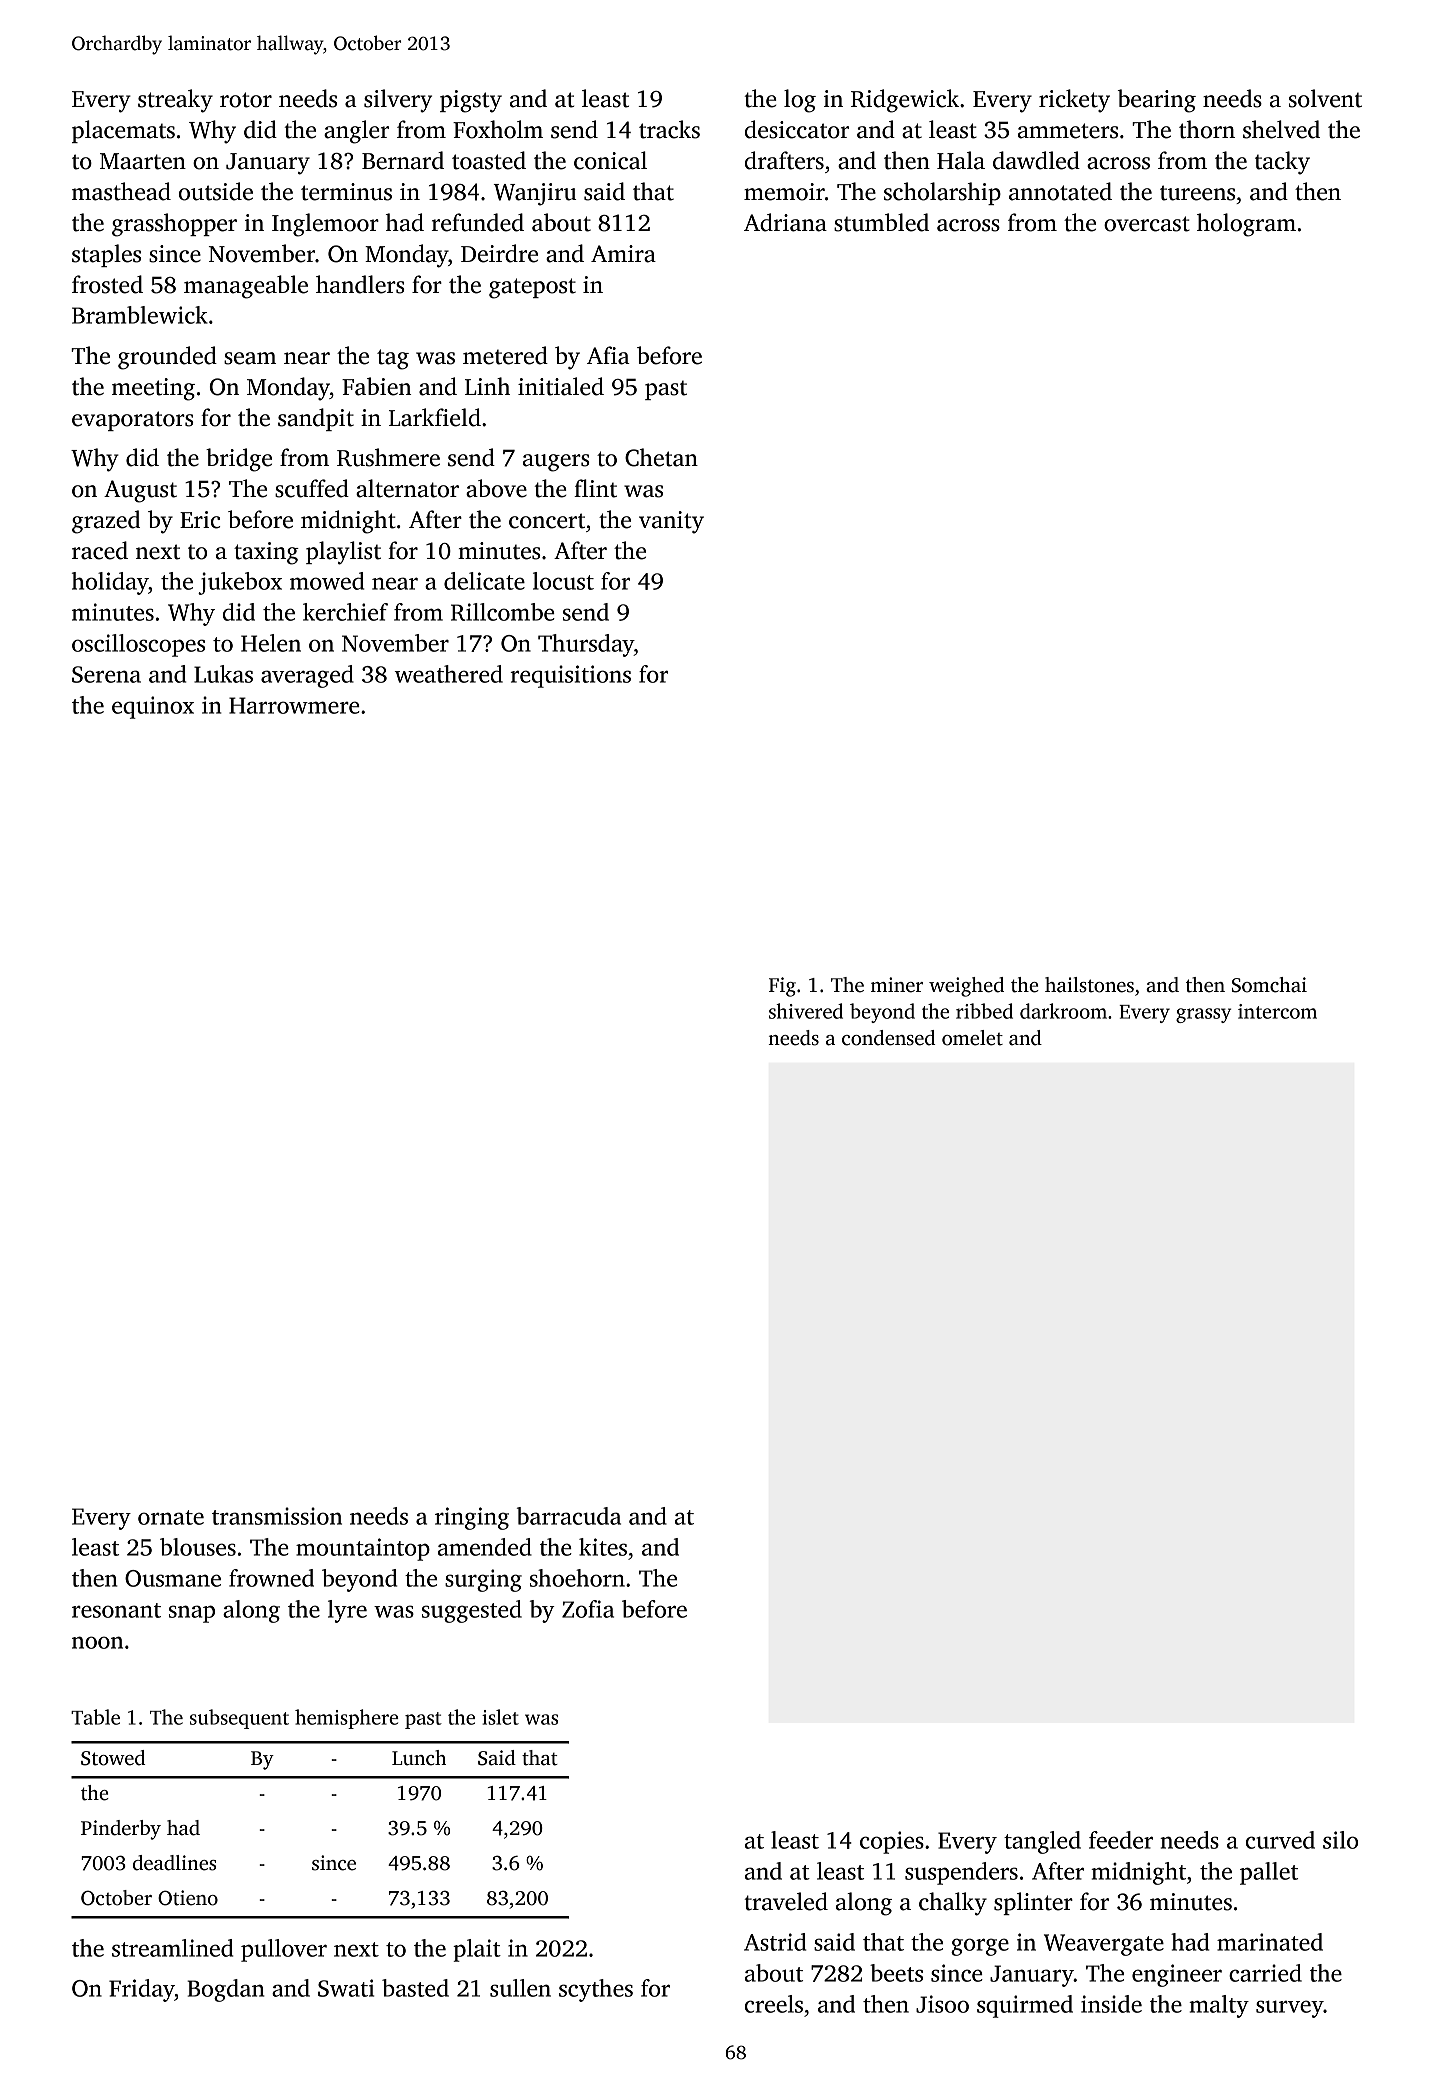 The height and width of the document is (2100, 1450). Describe the element at coordinates (225, 1990) in the document. I see `Bogdan` at that location.
